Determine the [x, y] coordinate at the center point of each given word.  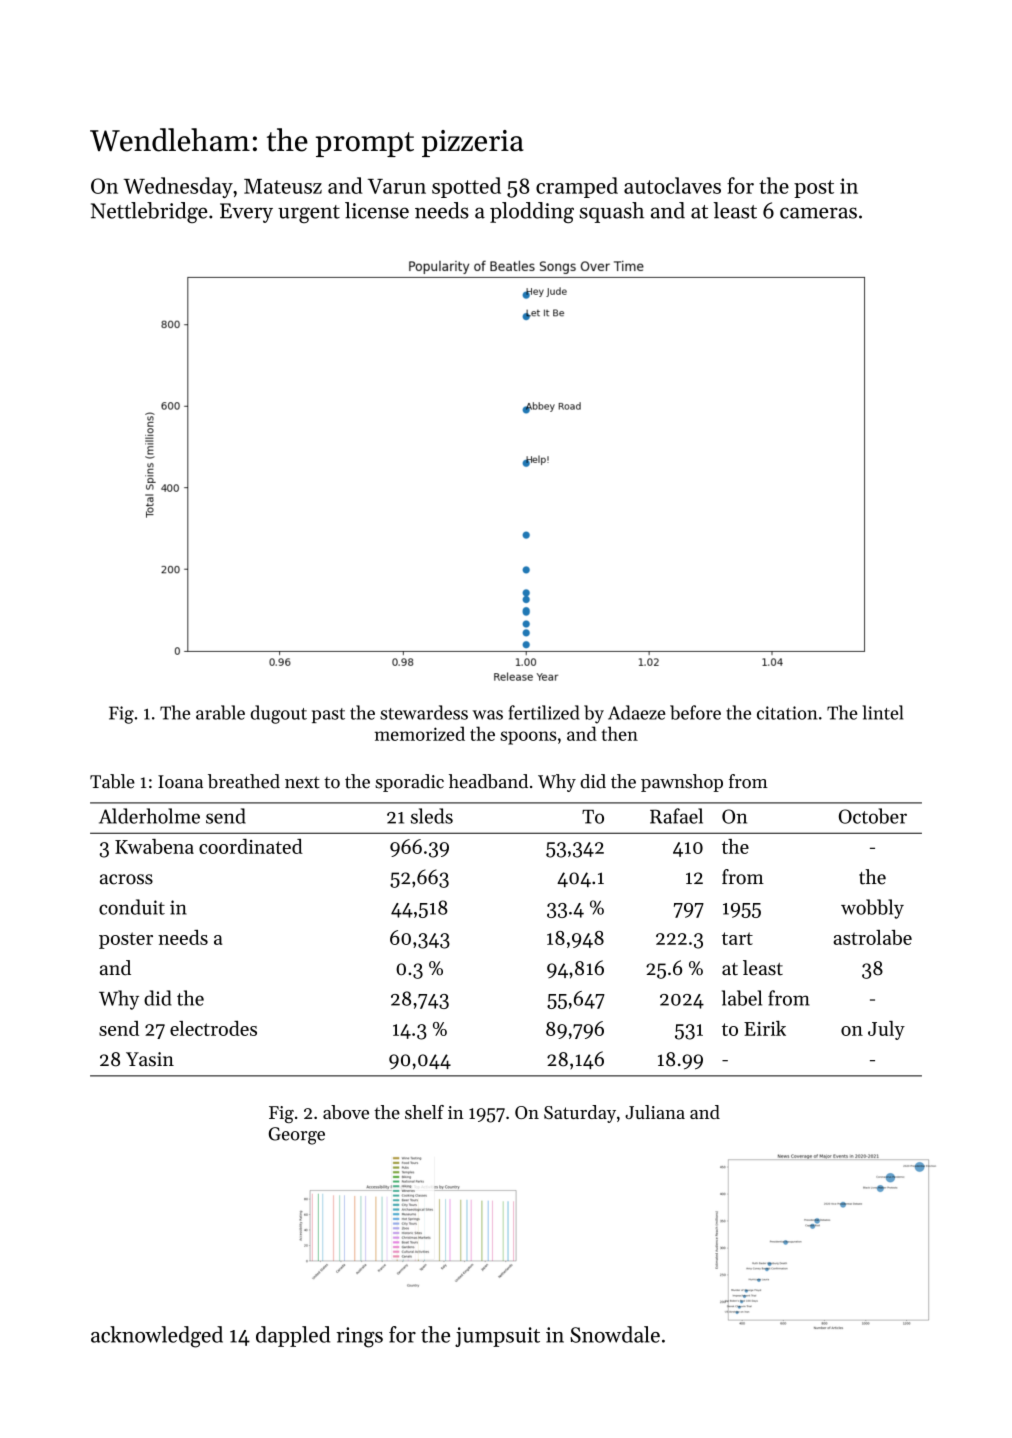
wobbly [872, 909]
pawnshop [682, 783]
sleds [432, 816]
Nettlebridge [149, 212]
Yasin [150, 1059]
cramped [577, 187]
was [488, 715]
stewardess [424, 712]
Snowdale [615, 1334]
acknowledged [157, 1337]
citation [787, 713]
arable [220, 712]
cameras [818, 213]
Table [112, 781]
